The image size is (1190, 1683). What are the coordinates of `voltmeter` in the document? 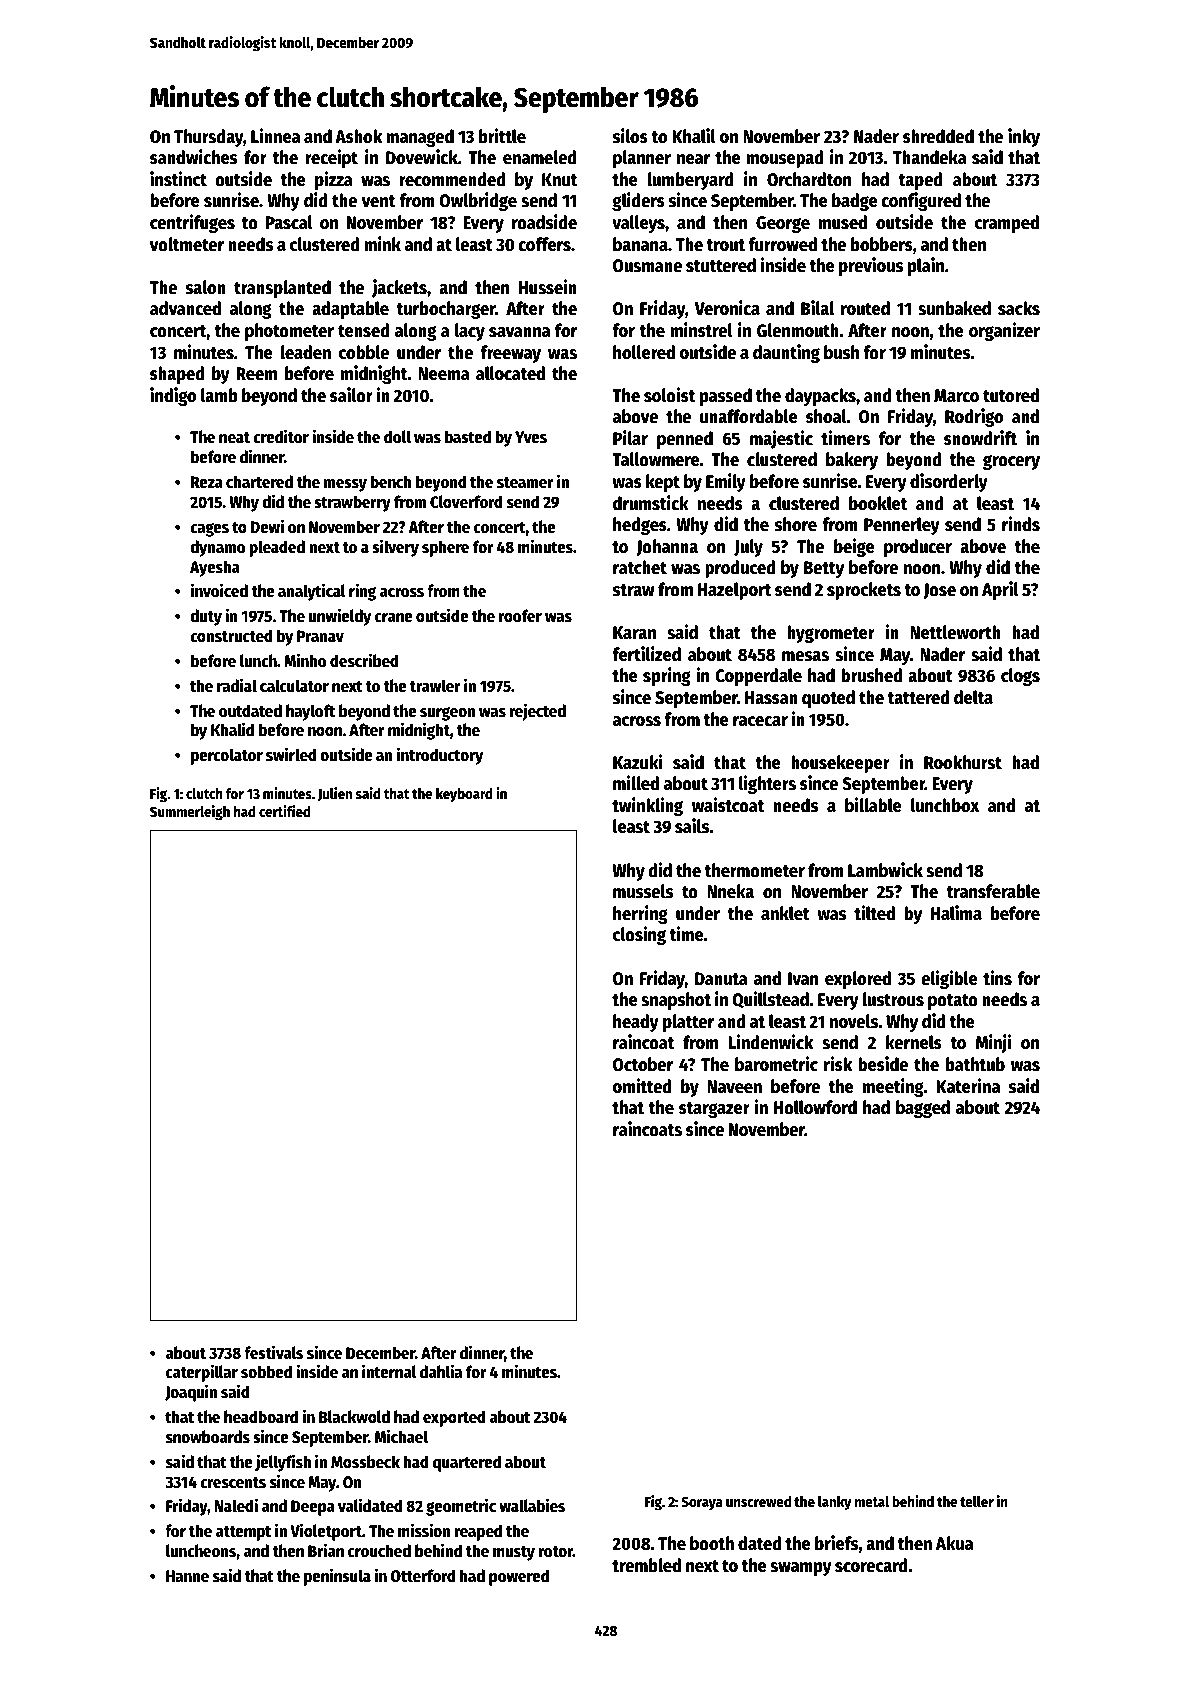 It's located at (187, 244).
